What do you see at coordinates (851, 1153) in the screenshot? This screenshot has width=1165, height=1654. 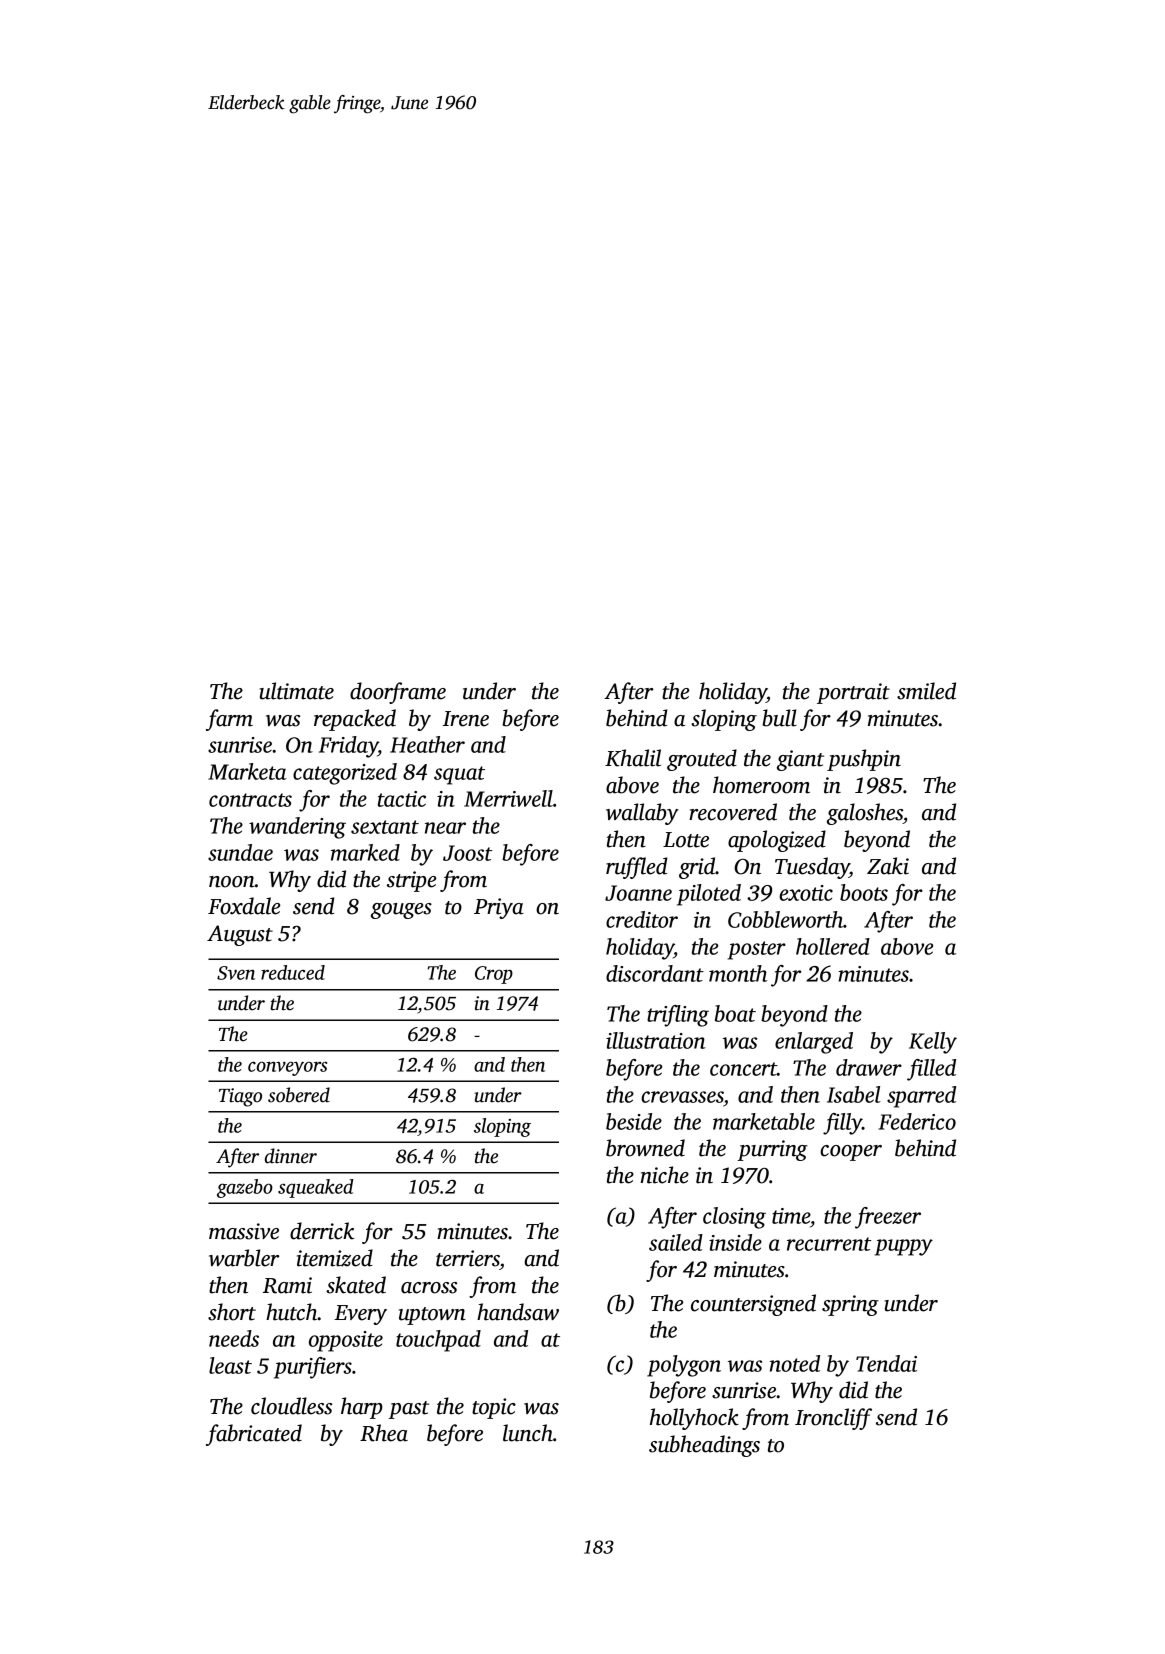 I see `cooper` at bounding box center [851, 1153].
